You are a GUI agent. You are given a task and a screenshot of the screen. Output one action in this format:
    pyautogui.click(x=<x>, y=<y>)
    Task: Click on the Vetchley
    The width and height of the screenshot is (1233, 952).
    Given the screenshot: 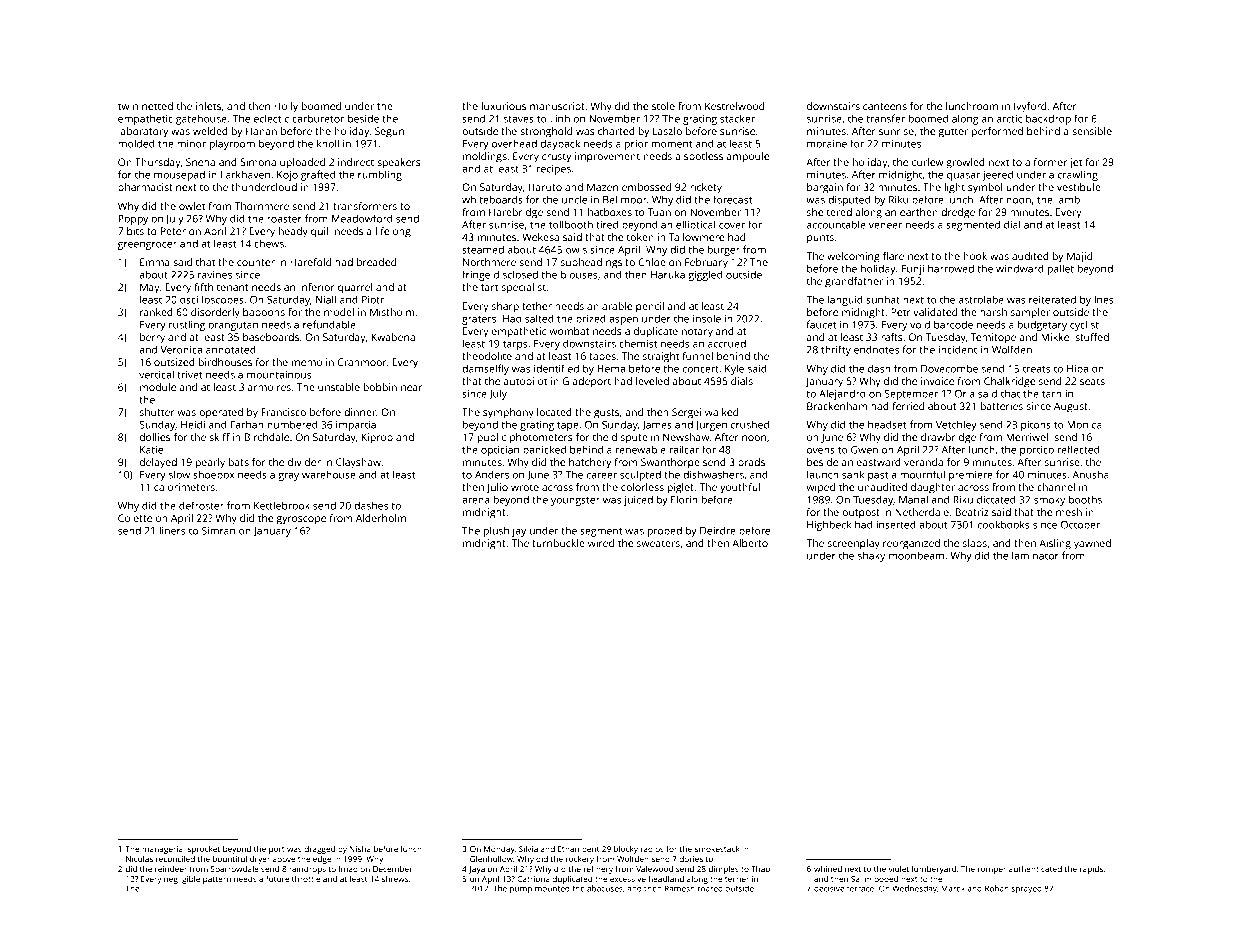 What is the action you would take?
    pyautogui.click(x=956, y=425)
